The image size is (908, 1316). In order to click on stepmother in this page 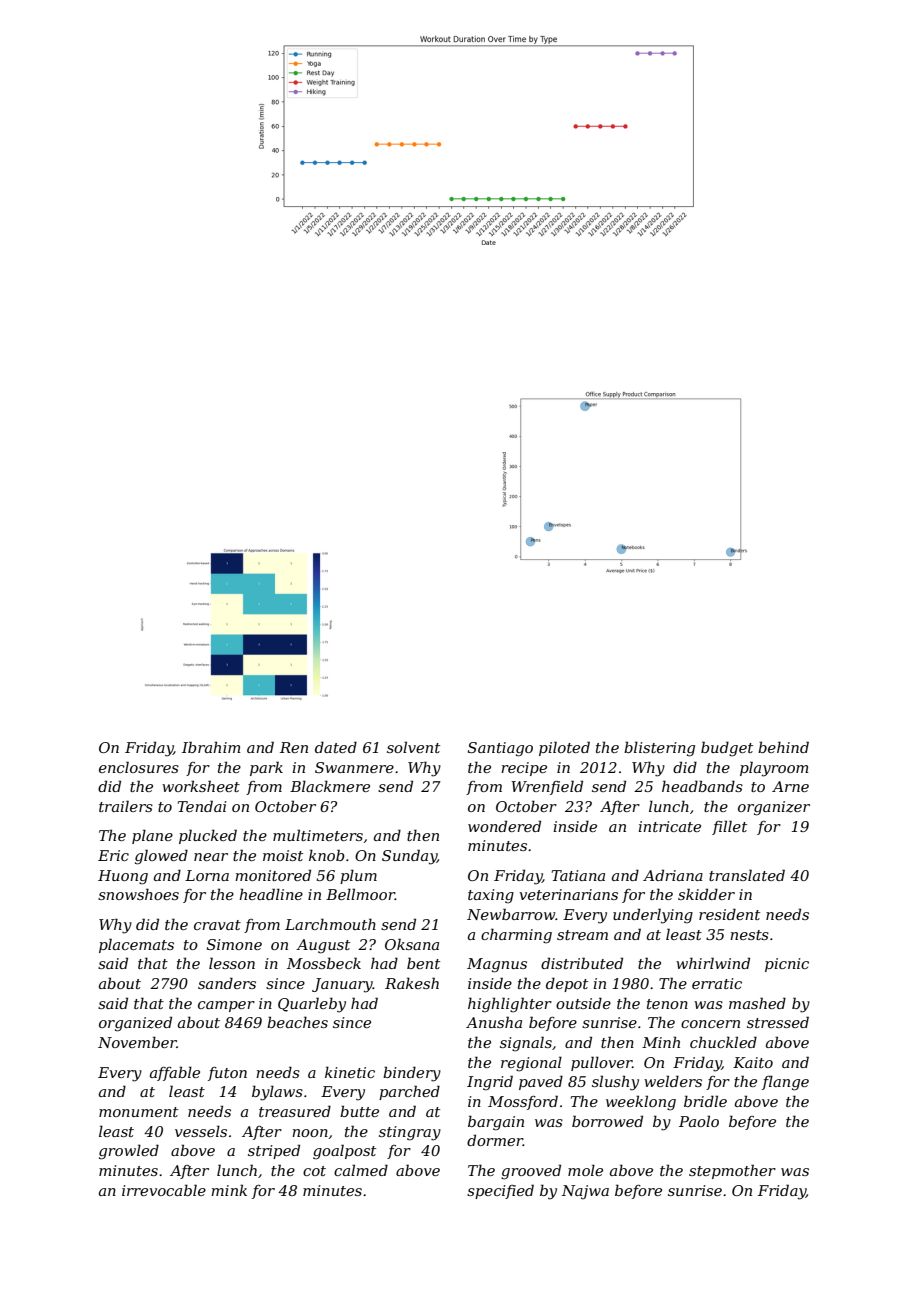, I will do `click(732, 1171)`.
